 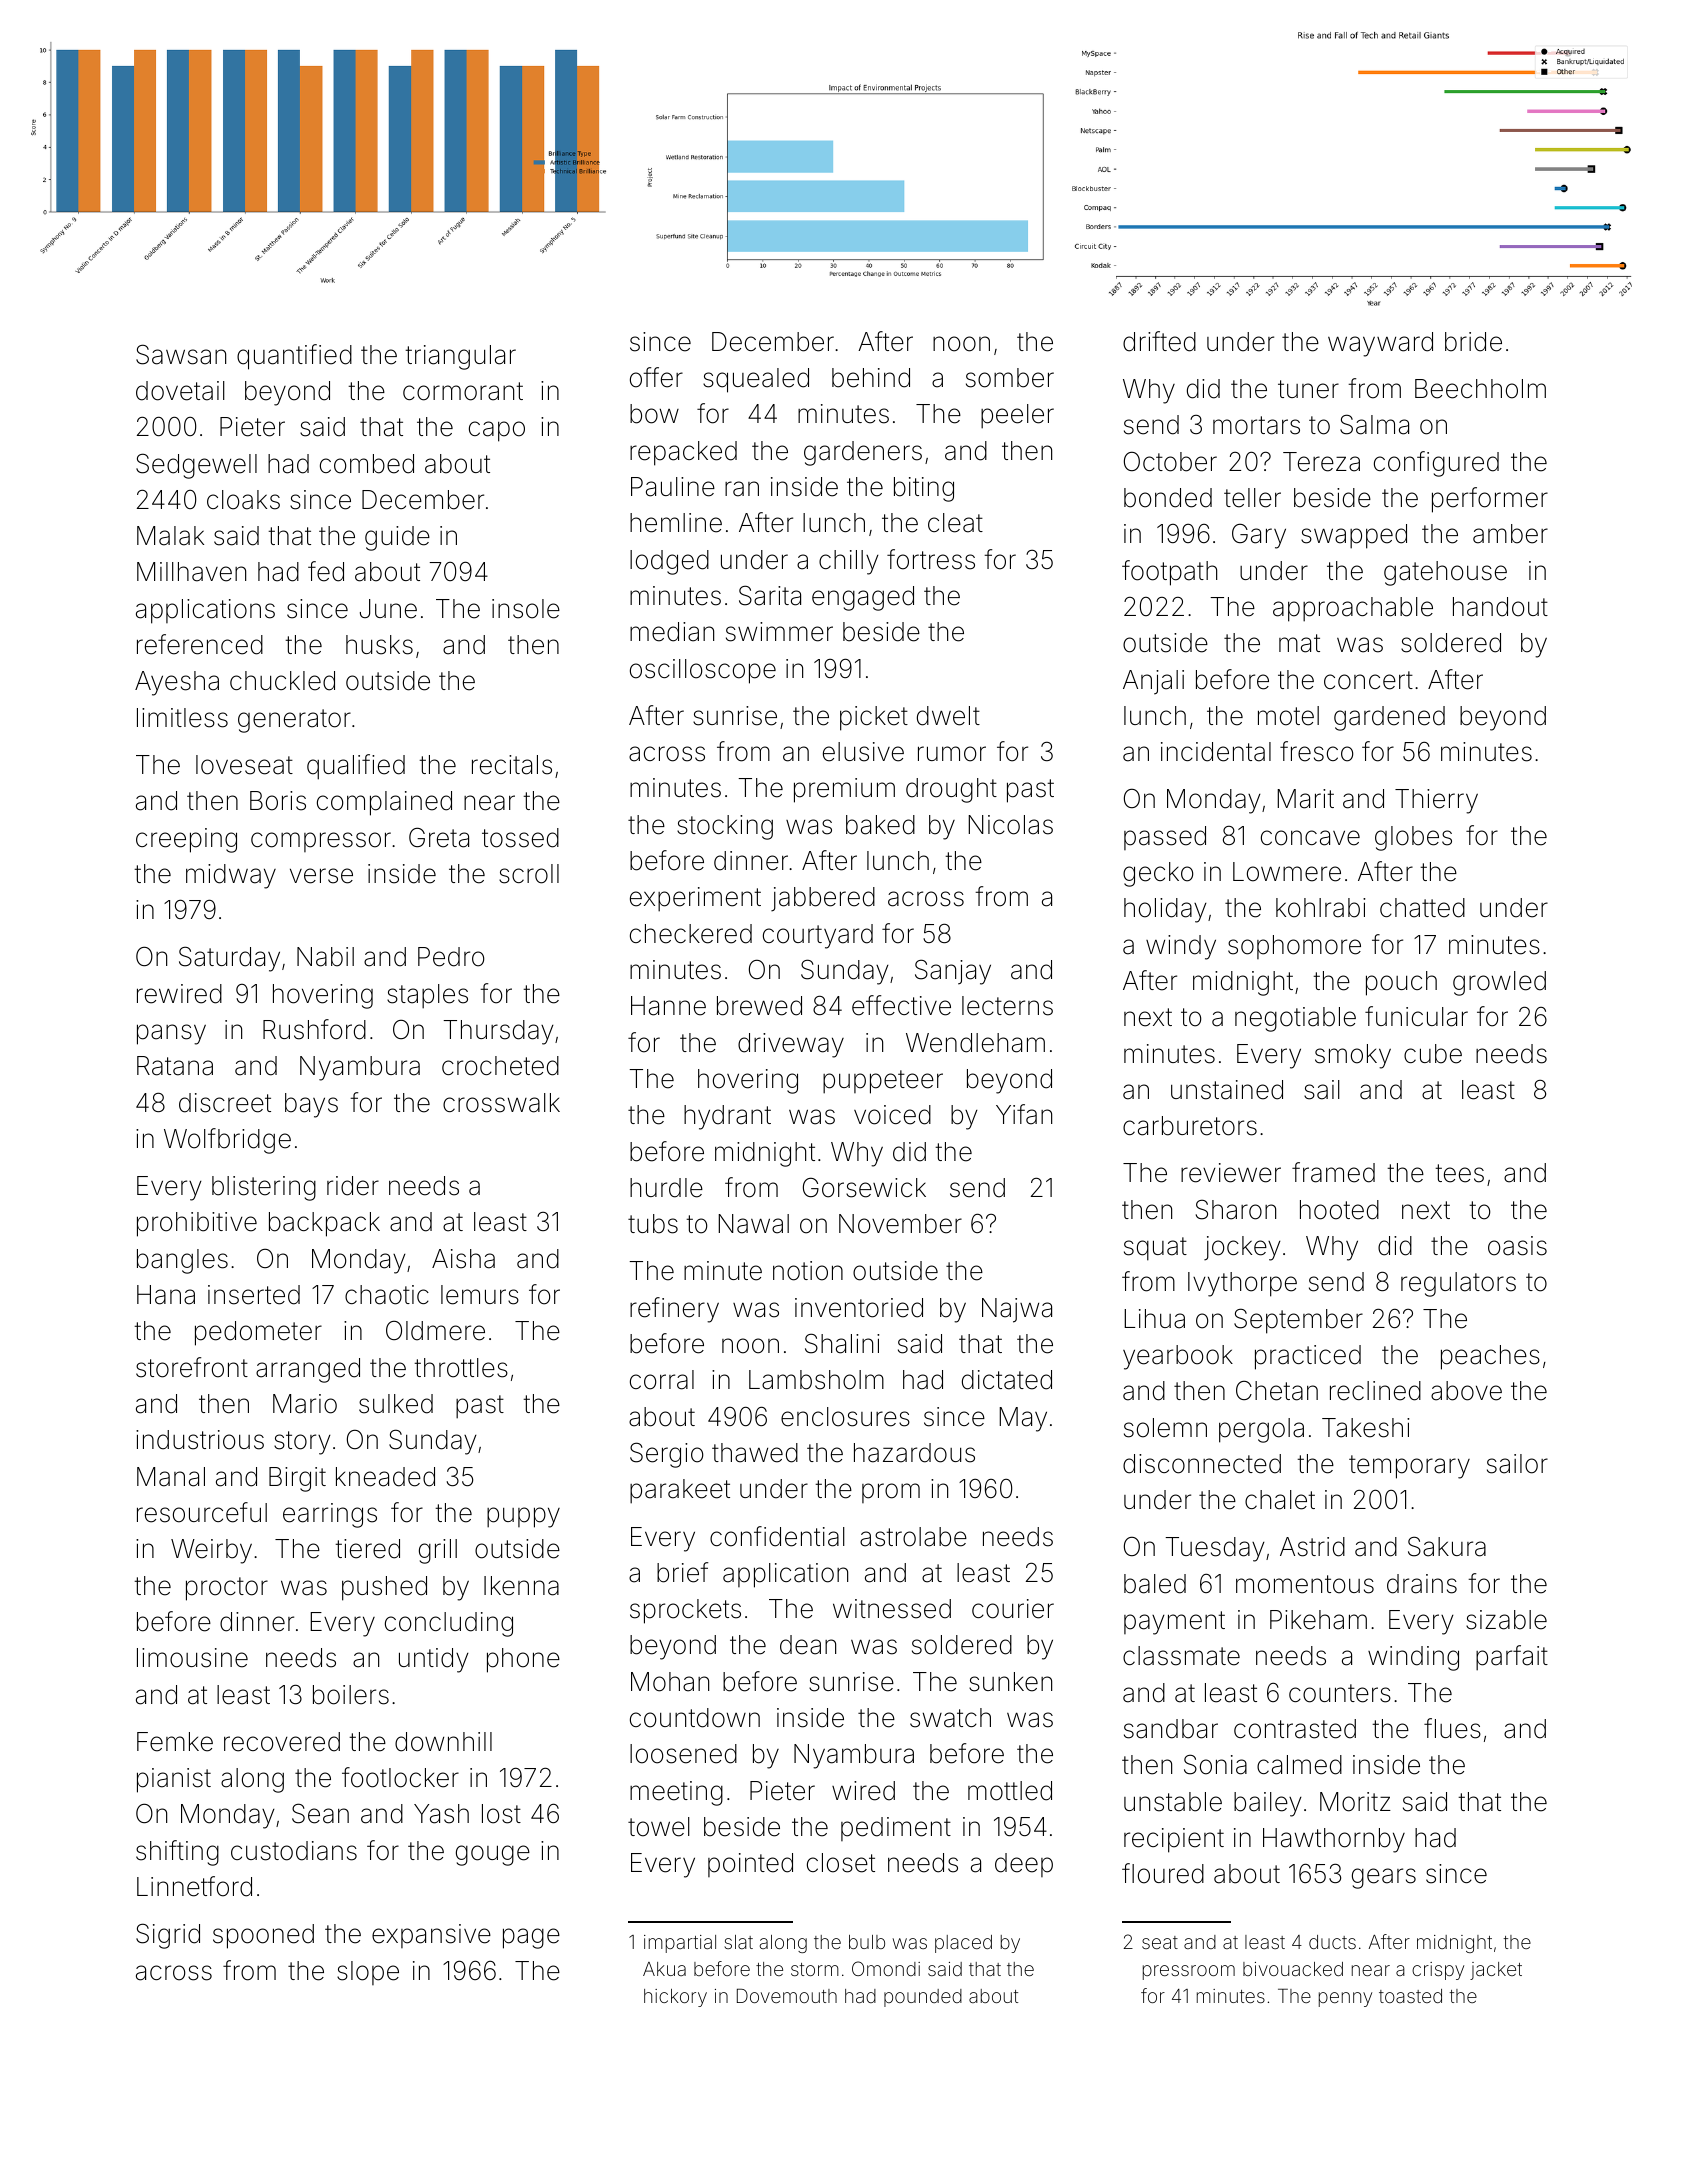 What do you see at coordinates (431, 1936) in the screenshot?
I see `expansive` at bounding box center [431, 1936].
